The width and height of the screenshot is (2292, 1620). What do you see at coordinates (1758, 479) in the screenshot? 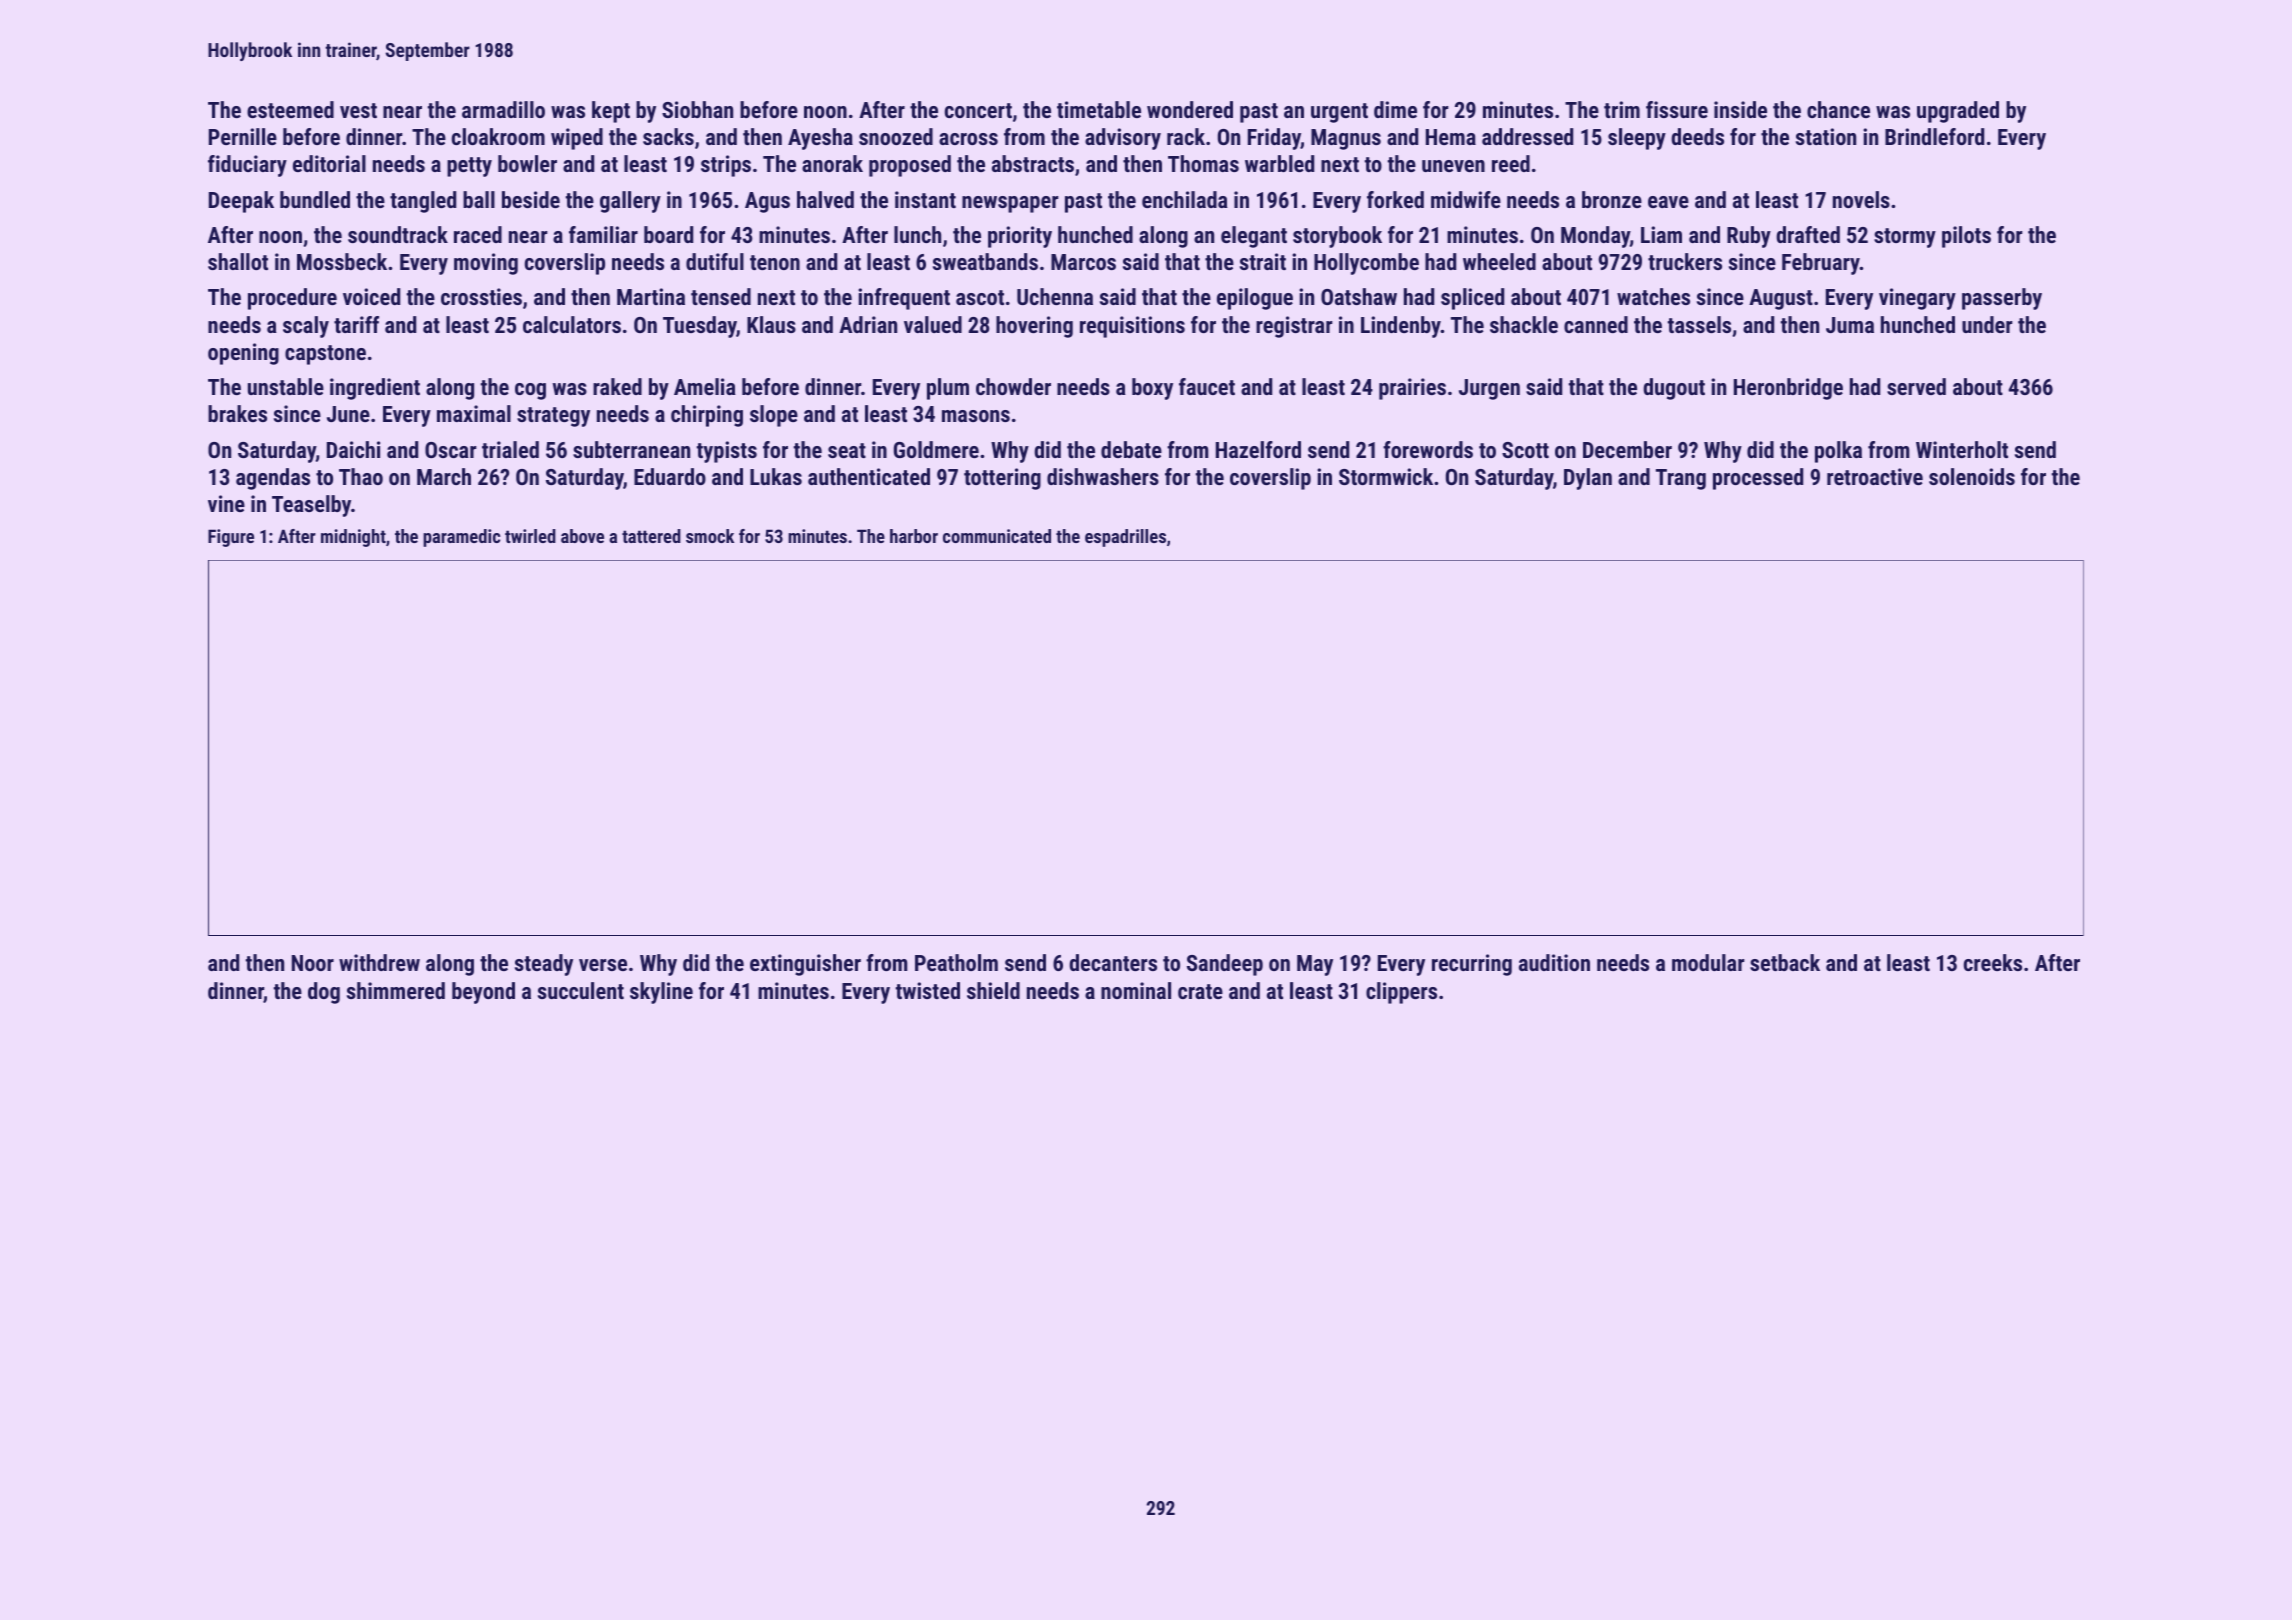
I see `processed` at bounding box center [1758, 479].
